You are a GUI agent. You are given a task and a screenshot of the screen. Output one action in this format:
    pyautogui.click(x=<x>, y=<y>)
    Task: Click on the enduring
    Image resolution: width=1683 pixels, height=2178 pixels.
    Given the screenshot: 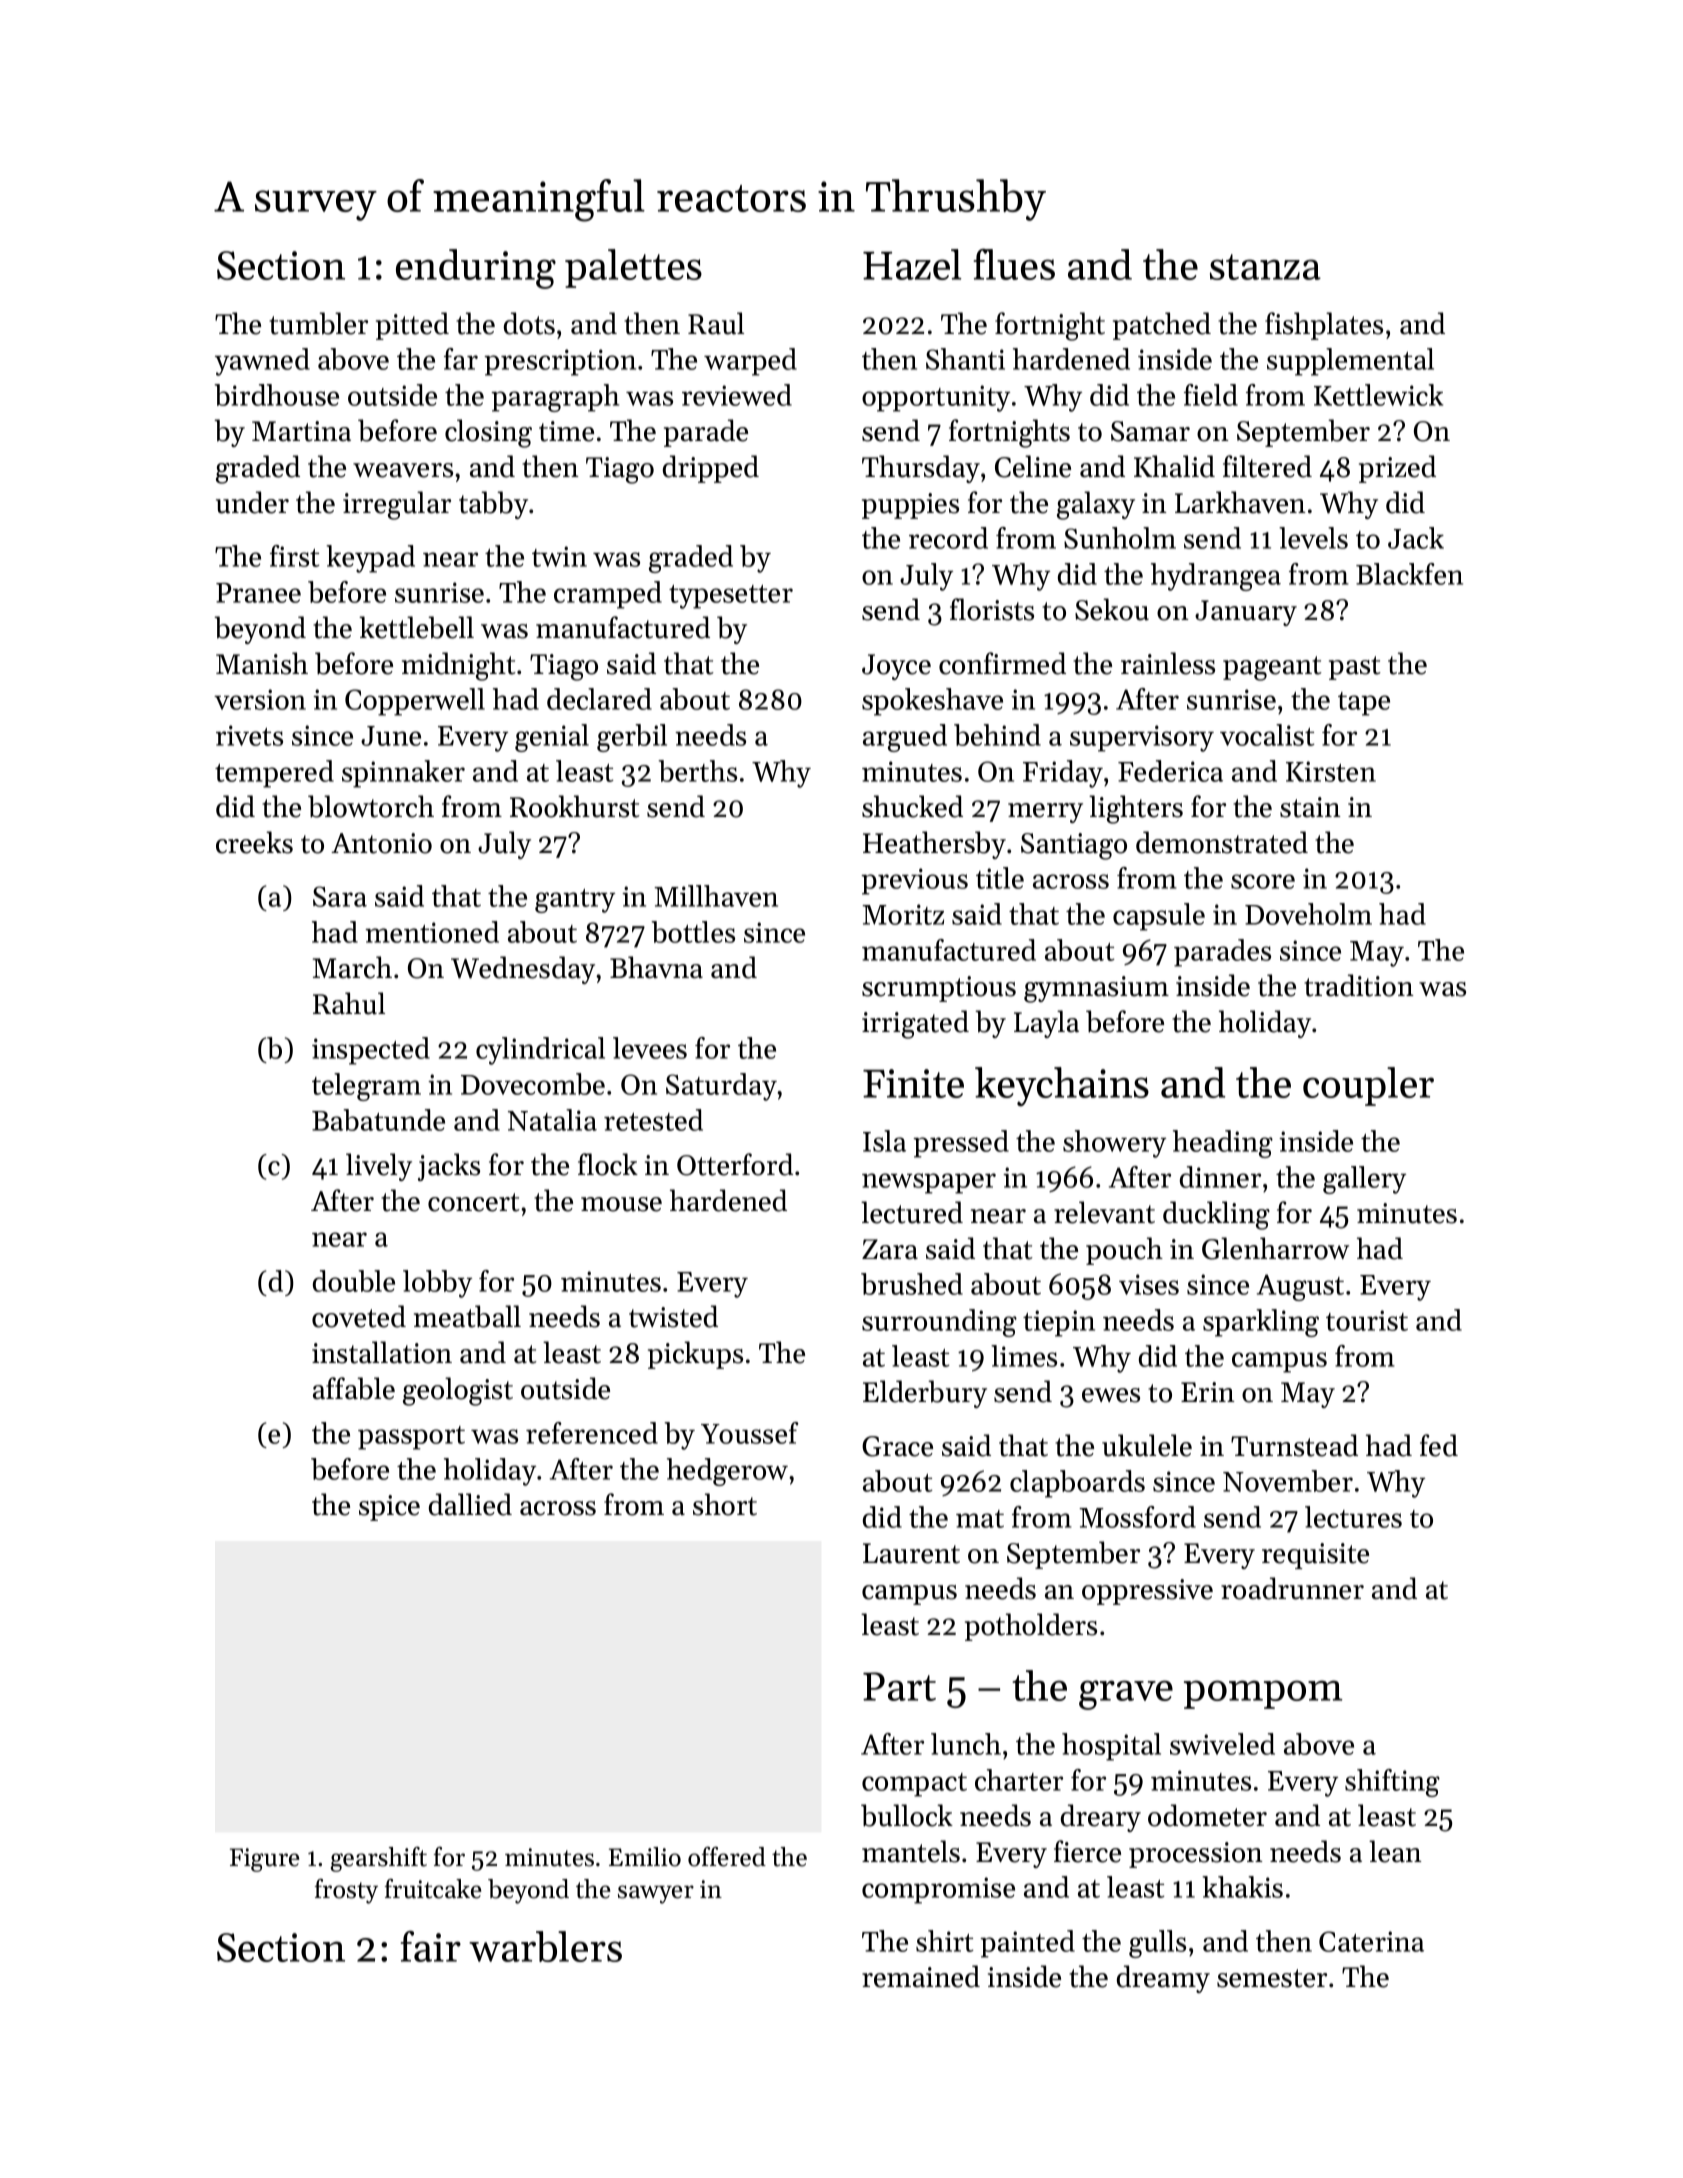 What is the action you would take?
    pyautogui.click(x=476, y=269)
